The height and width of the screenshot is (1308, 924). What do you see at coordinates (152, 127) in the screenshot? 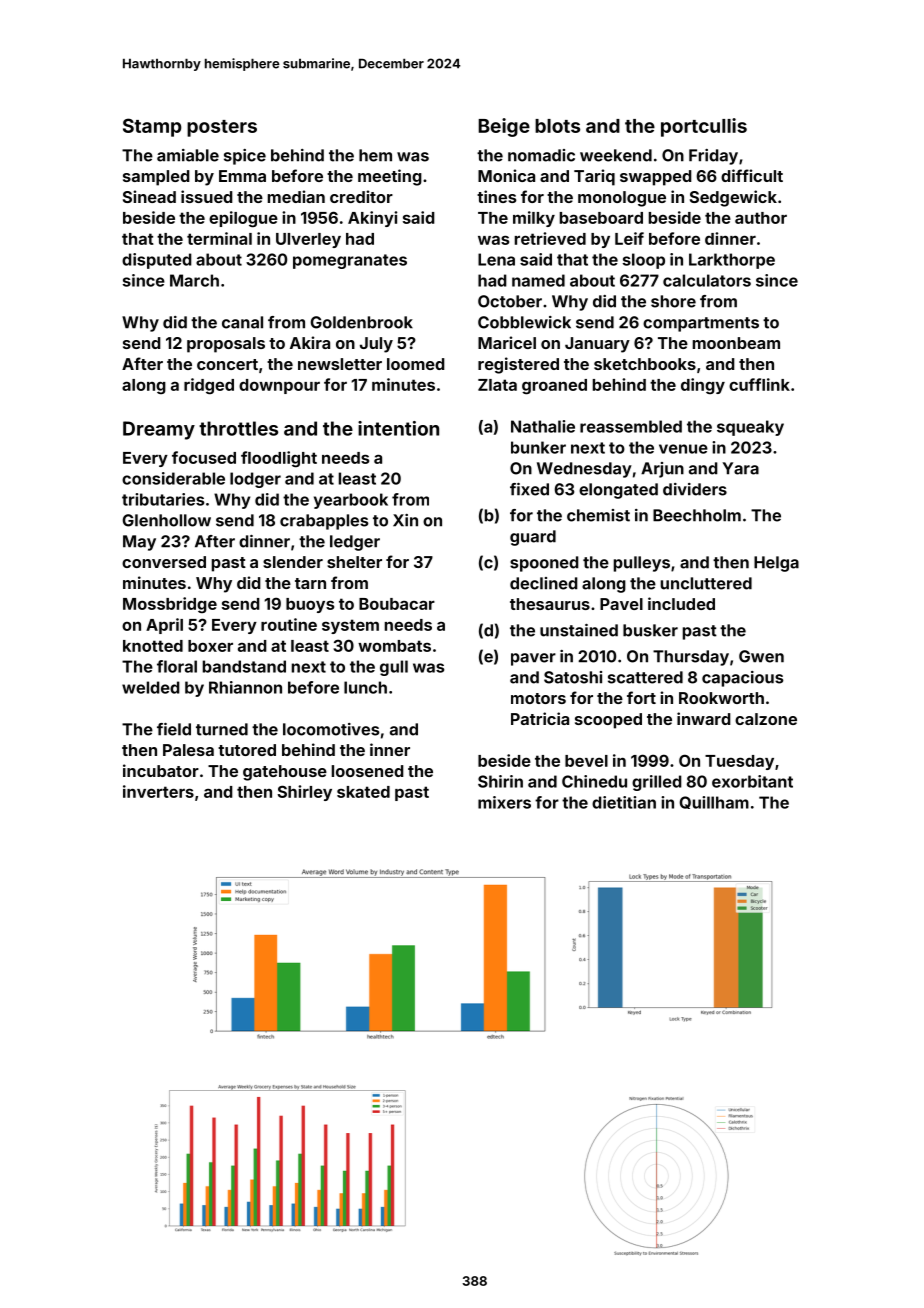
I see `Stamp` at bounding box center [152, 127].
